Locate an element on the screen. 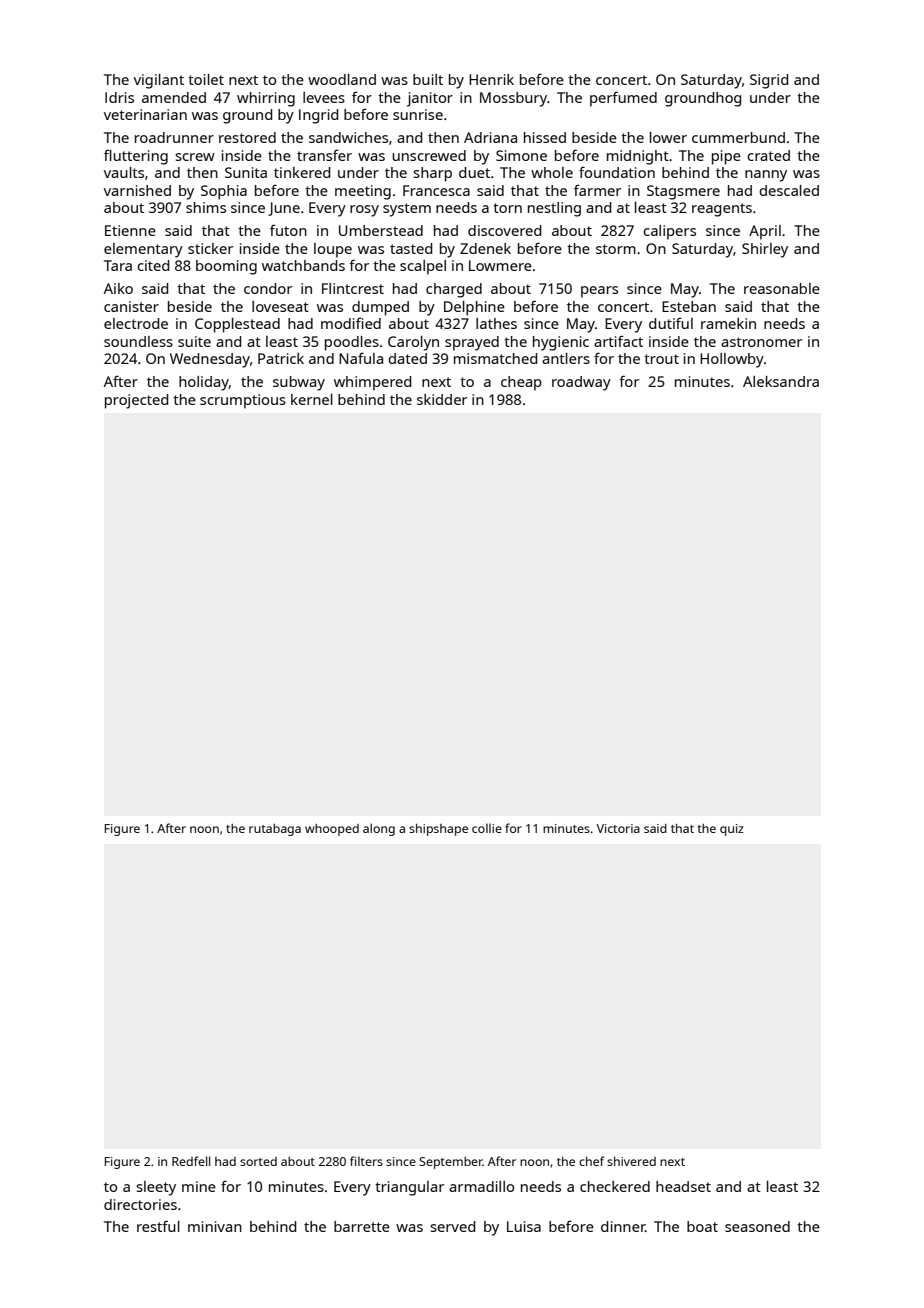 Image resolution: width=924 pixels, height=1308 pixels. sandwiches is located at coordinates (348, 137).
